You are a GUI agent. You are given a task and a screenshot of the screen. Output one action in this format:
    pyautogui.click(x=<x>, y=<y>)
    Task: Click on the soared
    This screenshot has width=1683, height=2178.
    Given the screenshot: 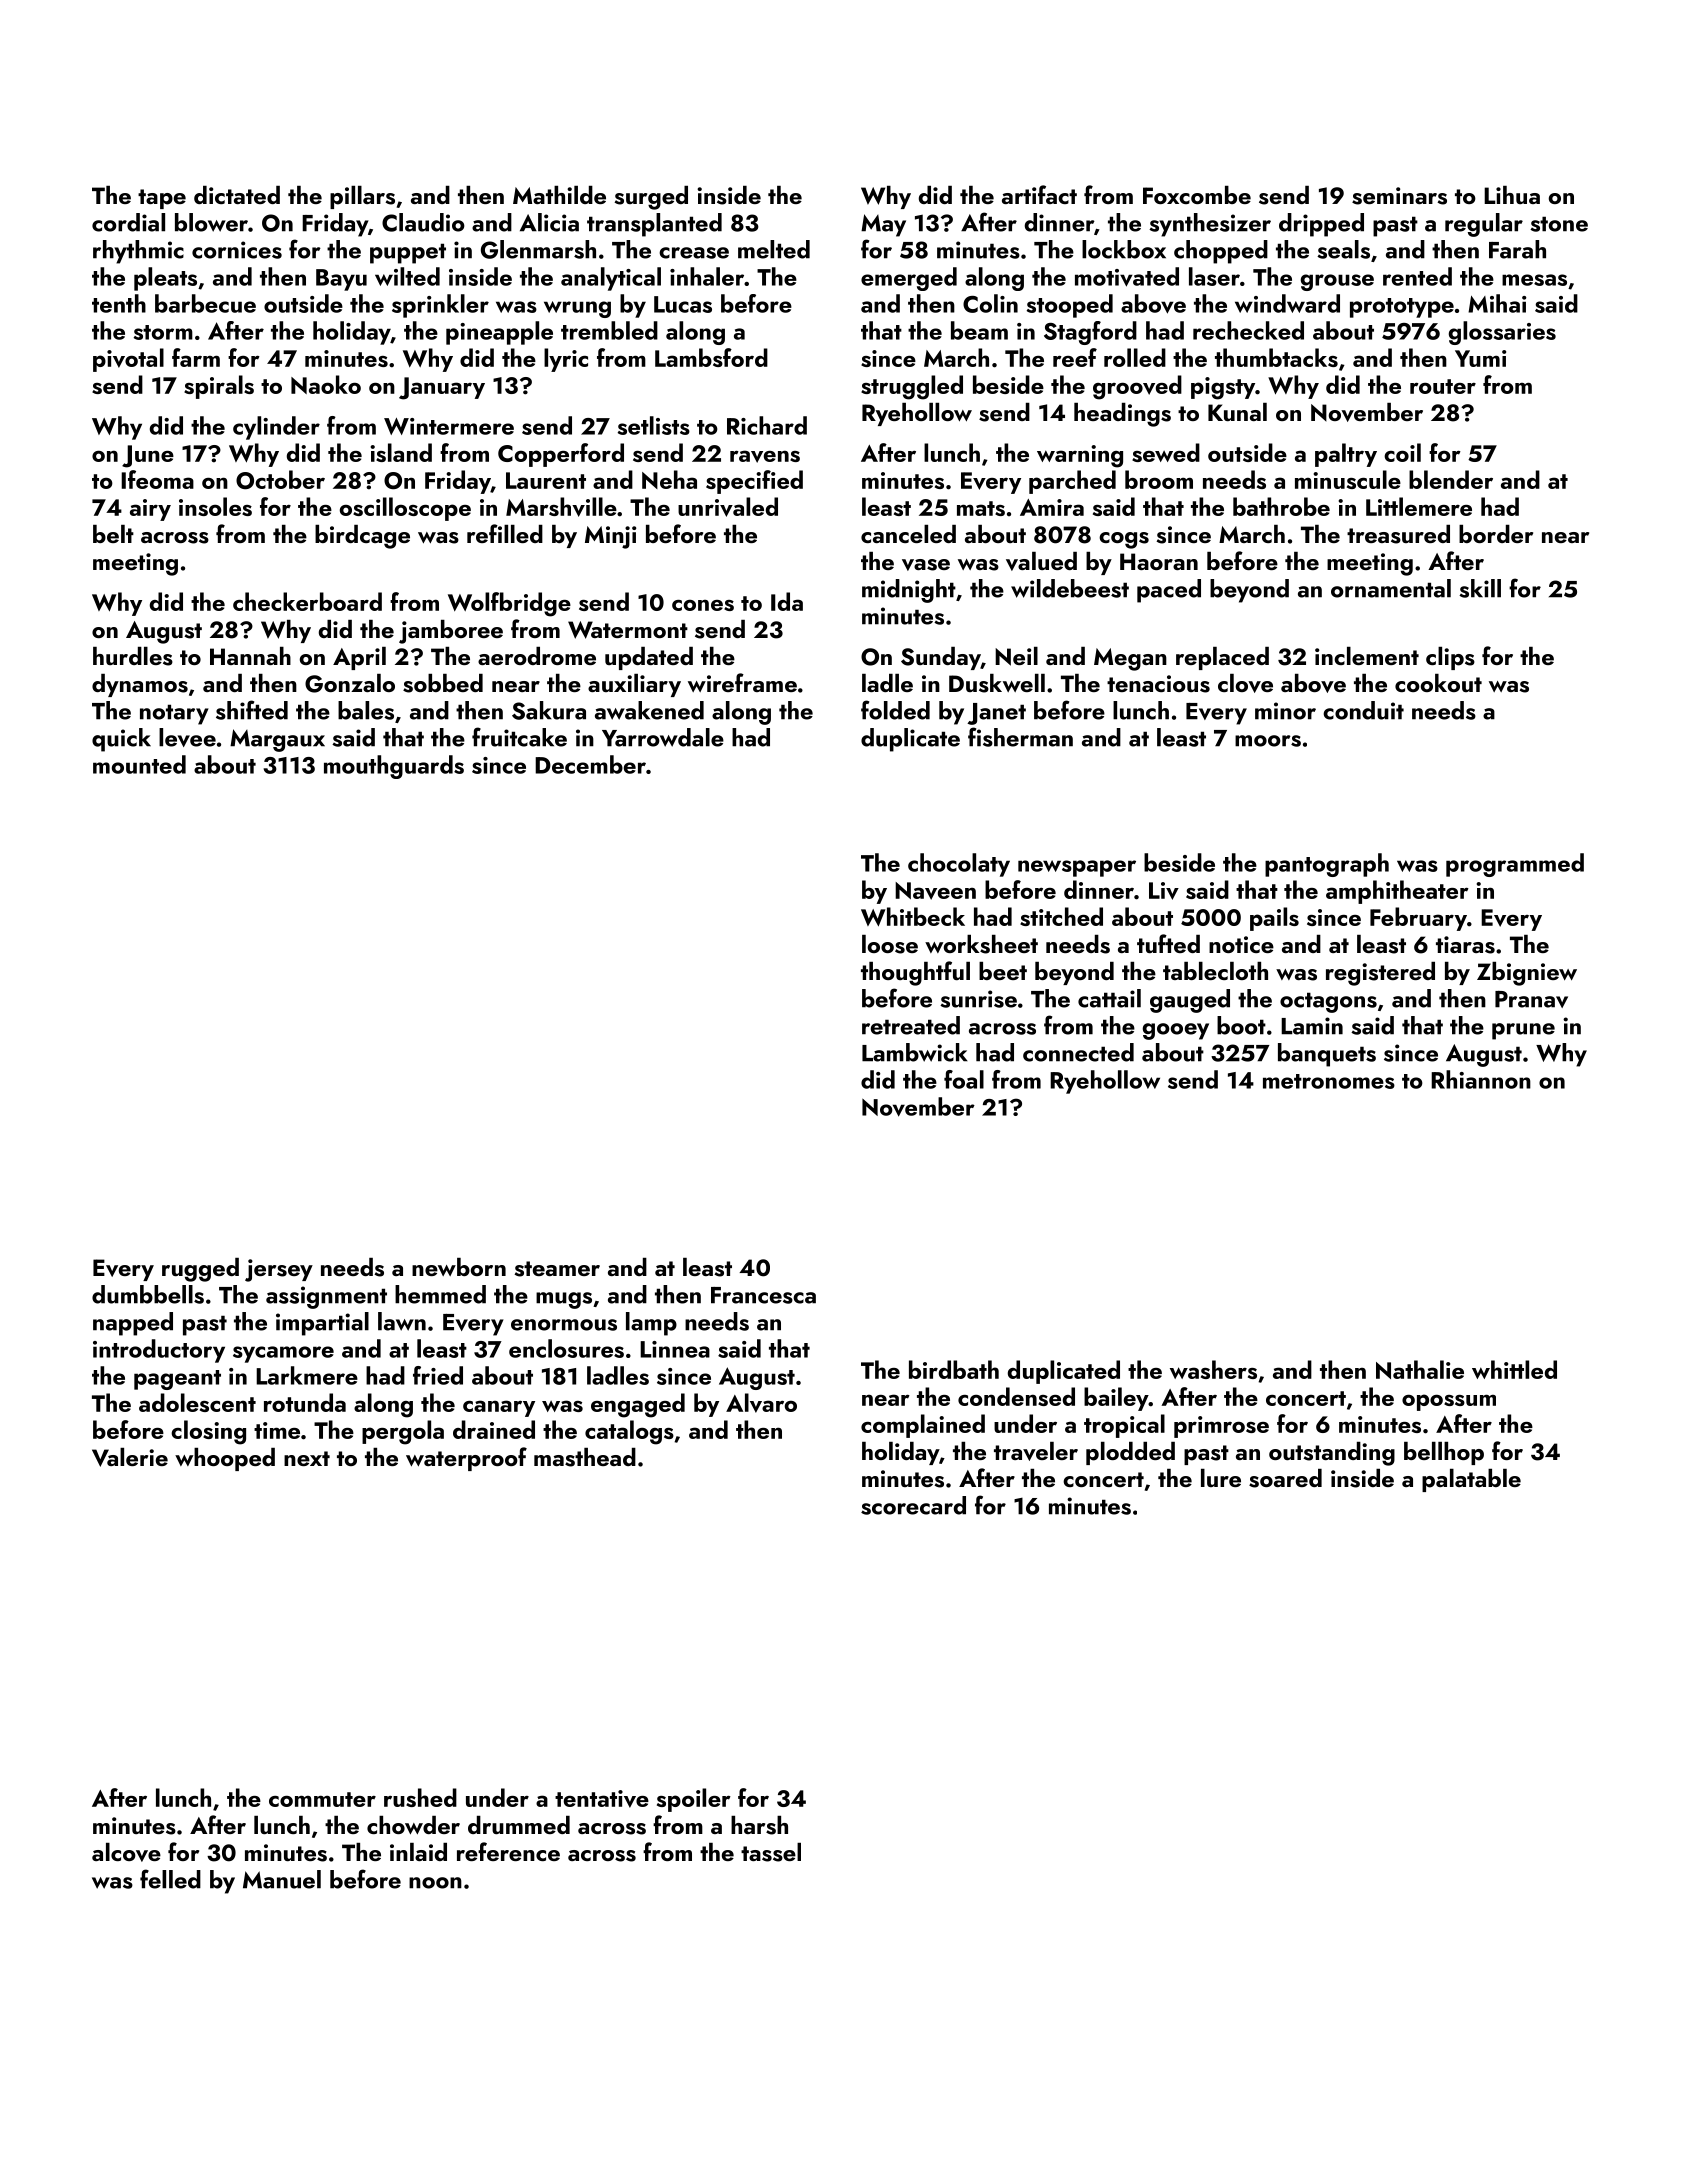 What is the action you would take?
    pyautogui.click(x=1285, y=1478)
